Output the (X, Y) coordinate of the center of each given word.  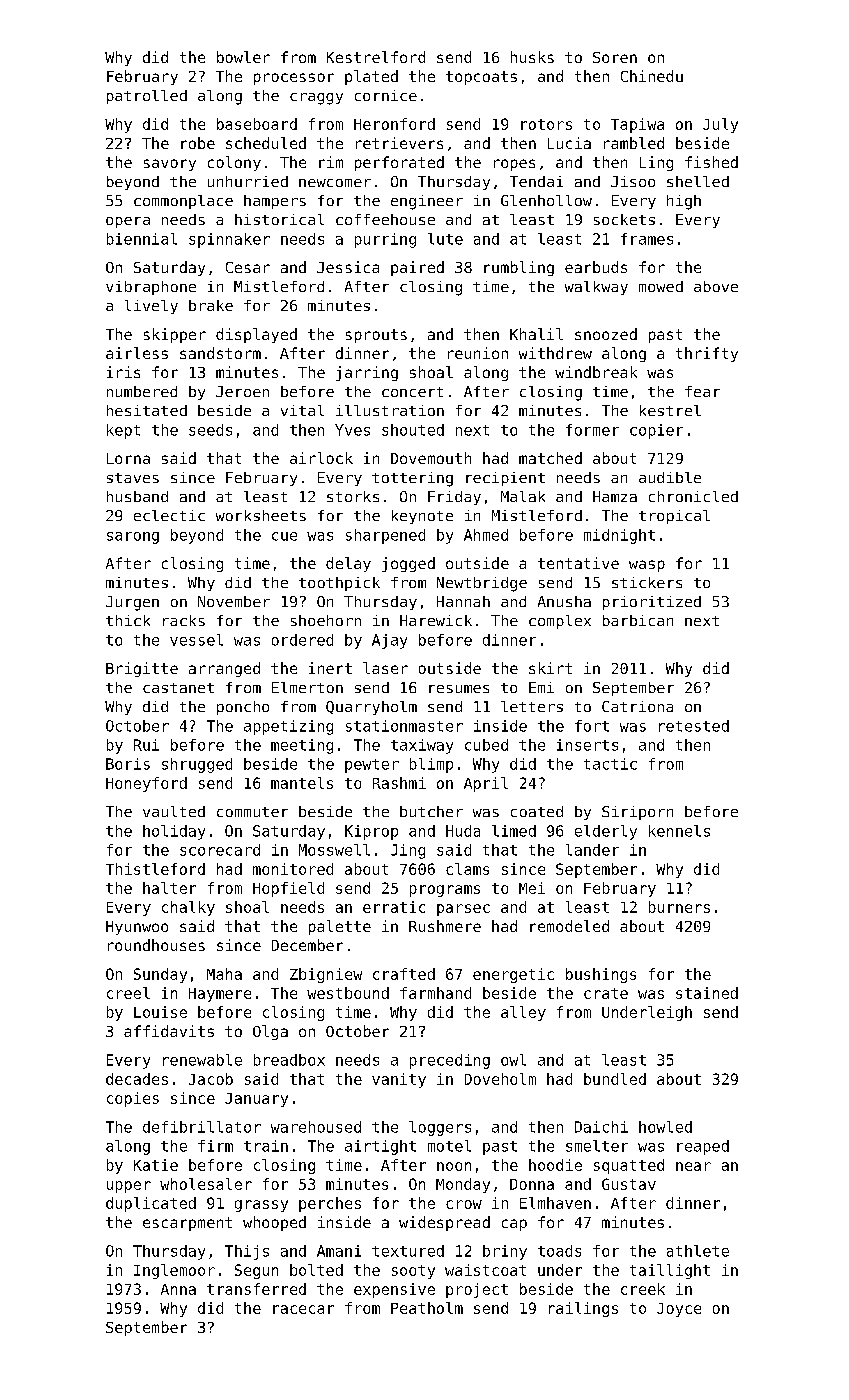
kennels (679, 831)
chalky (188, 908)
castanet (178, 688)
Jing (408, 851)
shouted (413, 430)
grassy (261, 1206)
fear (702, 391)
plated (371, 77)
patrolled (147, 97)
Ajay (389, 641)
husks (532, 57)
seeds (210, 430)
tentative (578, 563)
